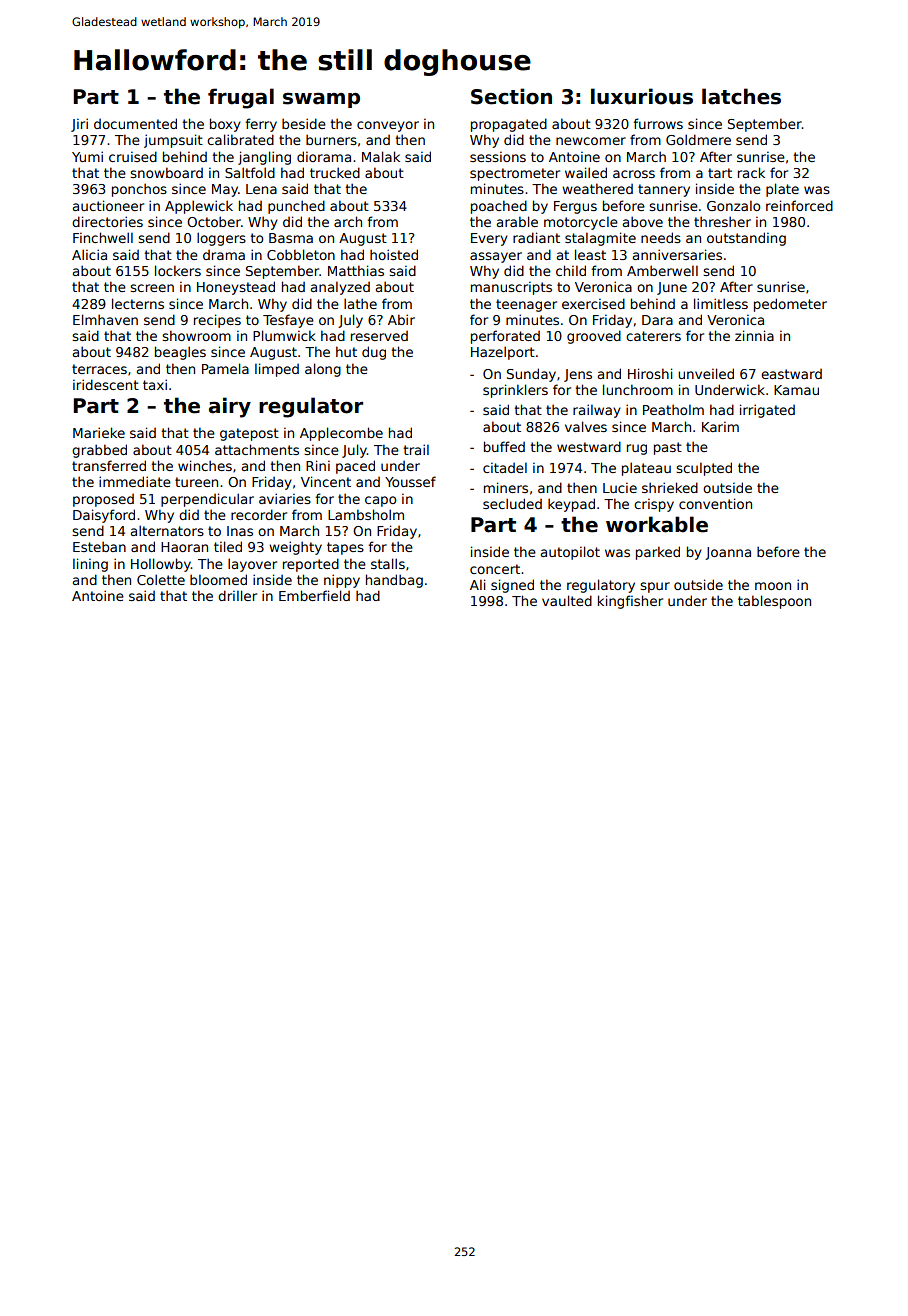  What do you see at coordinates (597, 188) in the screenshot?
I see `weathered` at bounding box center [597, 188].
